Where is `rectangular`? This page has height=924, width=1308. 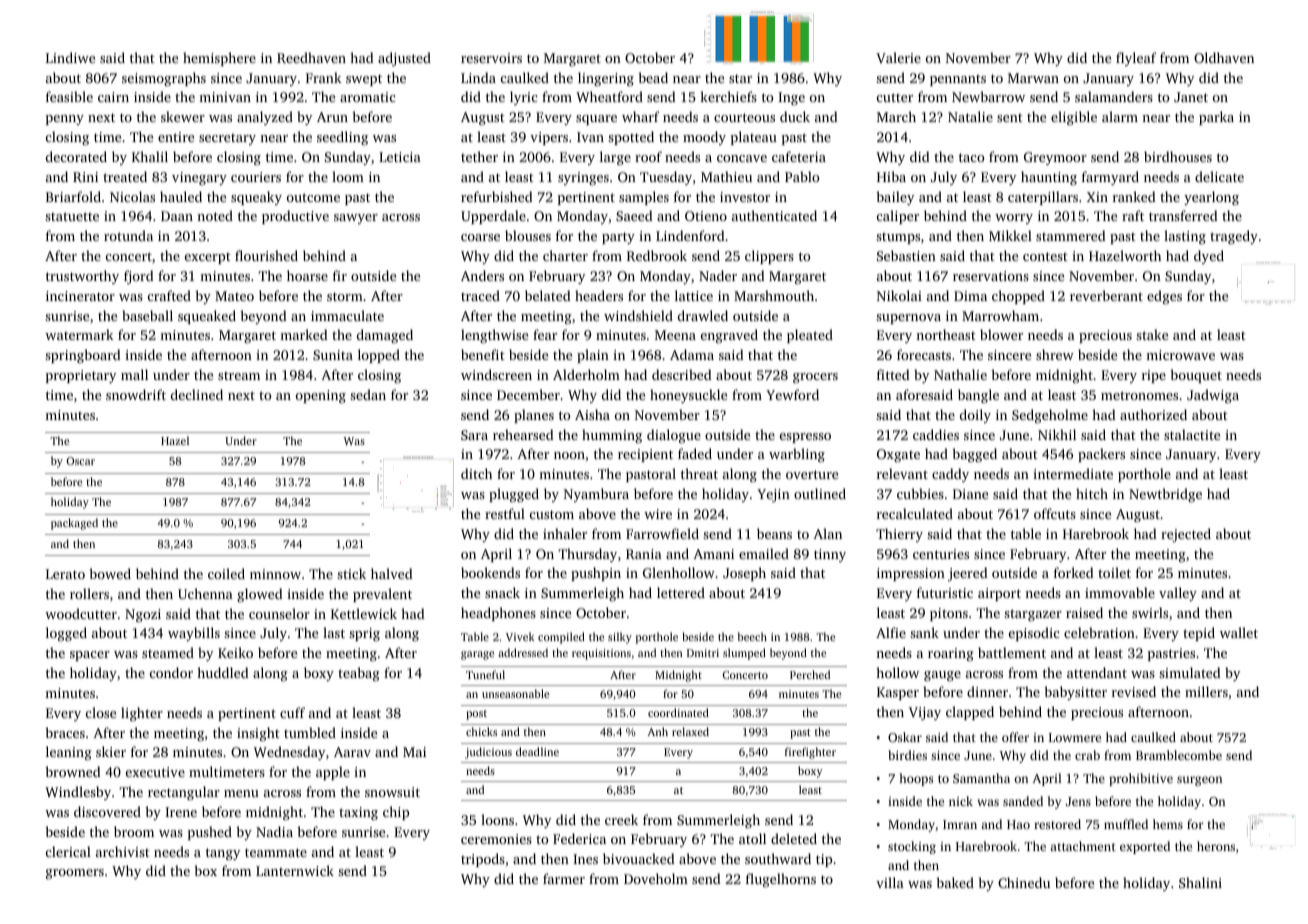 rectangular is located at coordinates (184, 793).
